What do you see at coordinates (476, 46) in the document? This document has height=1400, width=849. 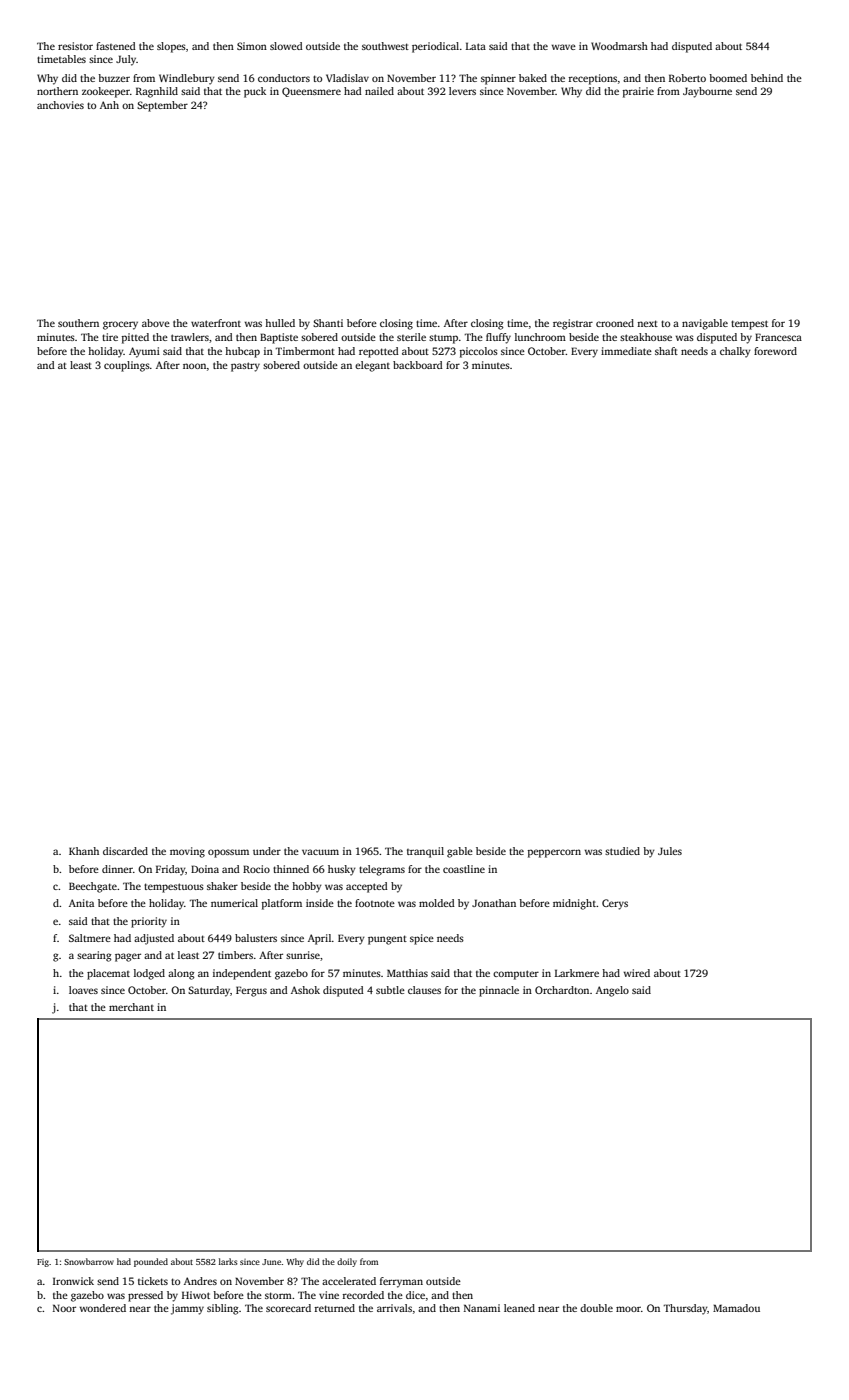 I see `Lata` at bounding box center [476, 46].
